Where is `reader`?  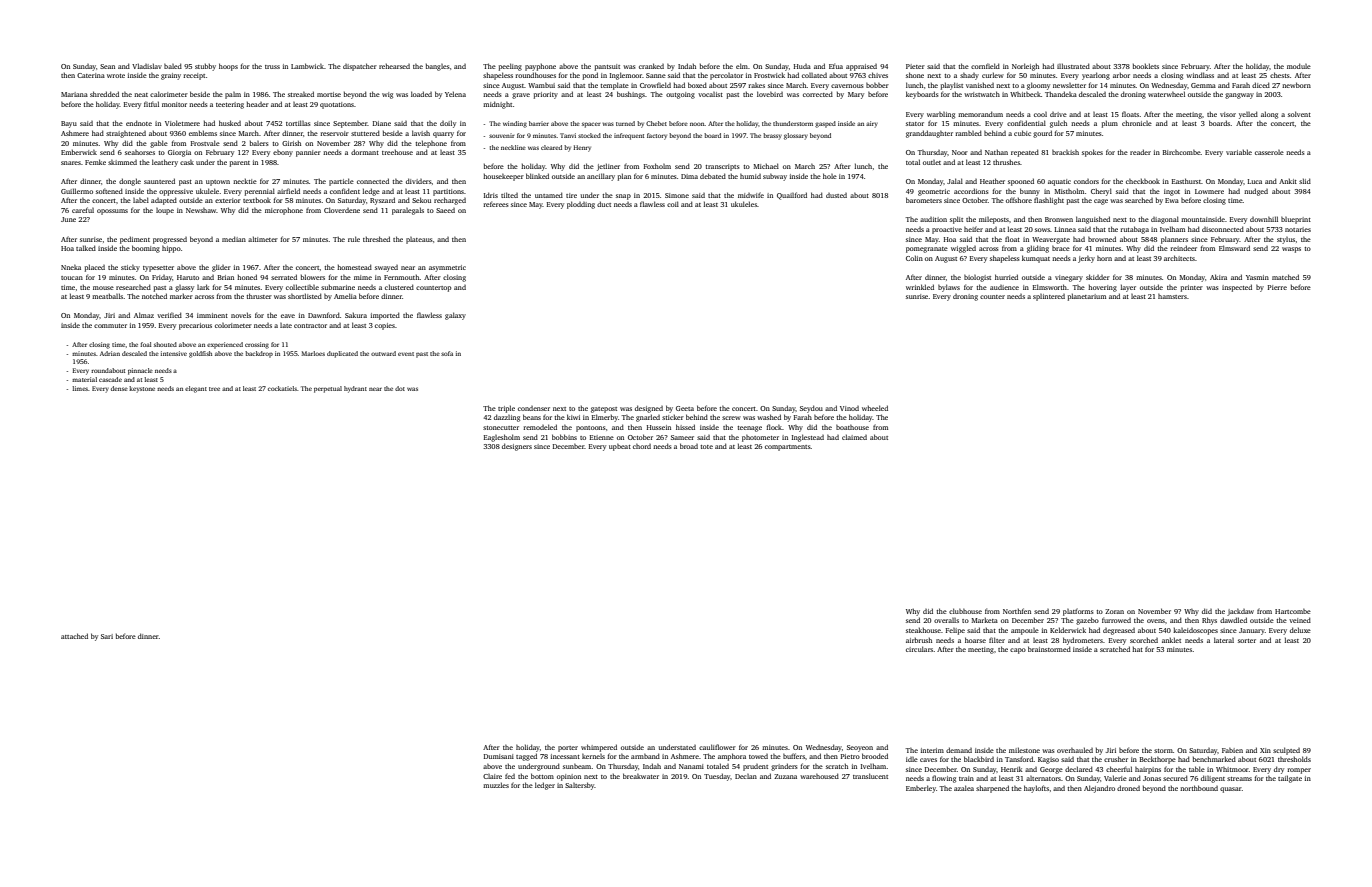 reader is located at coordinates (1140, 152).
